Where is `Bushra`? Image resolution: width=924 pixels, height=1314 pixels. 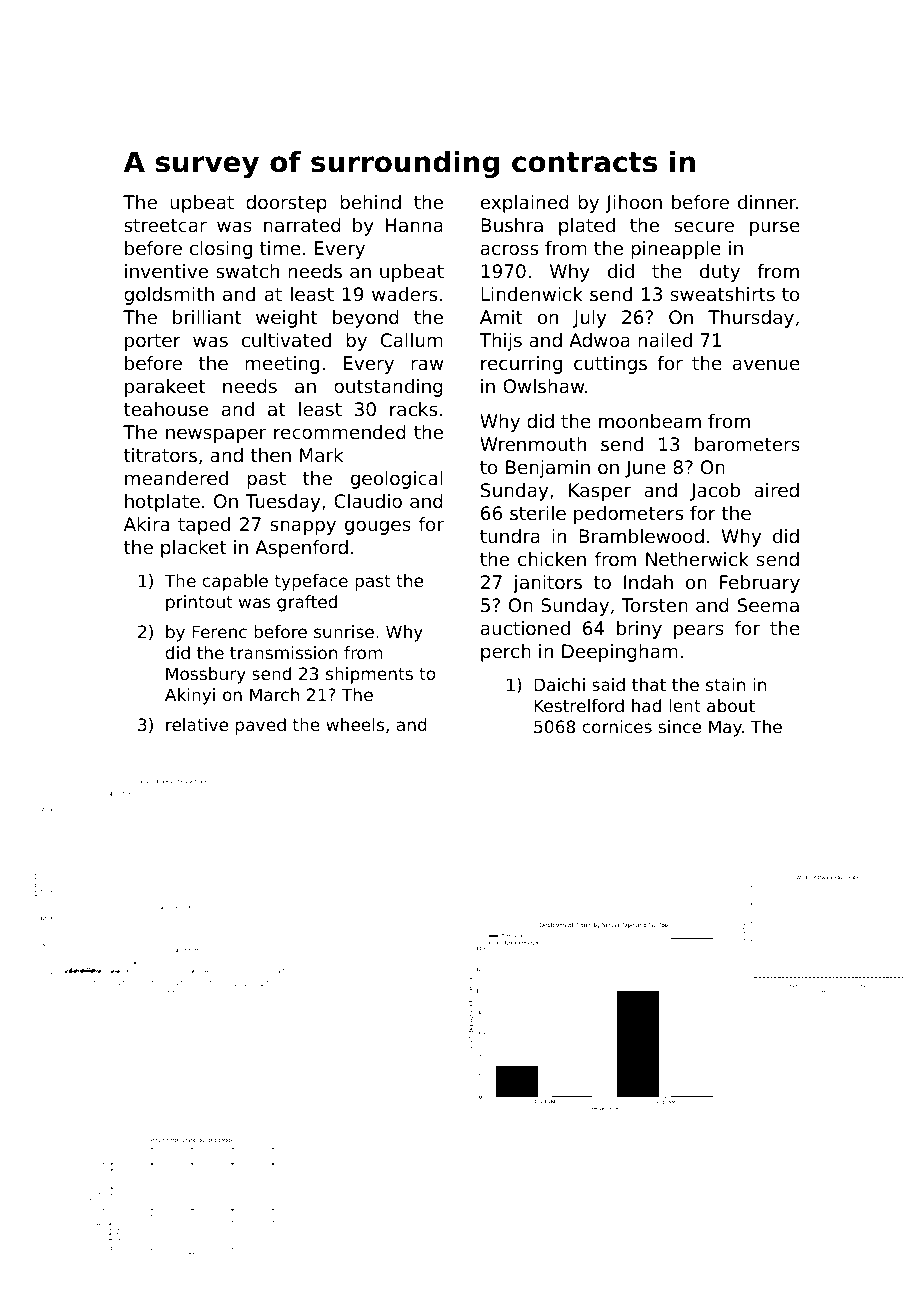 Bushra is located at coordinates (512, 225).
